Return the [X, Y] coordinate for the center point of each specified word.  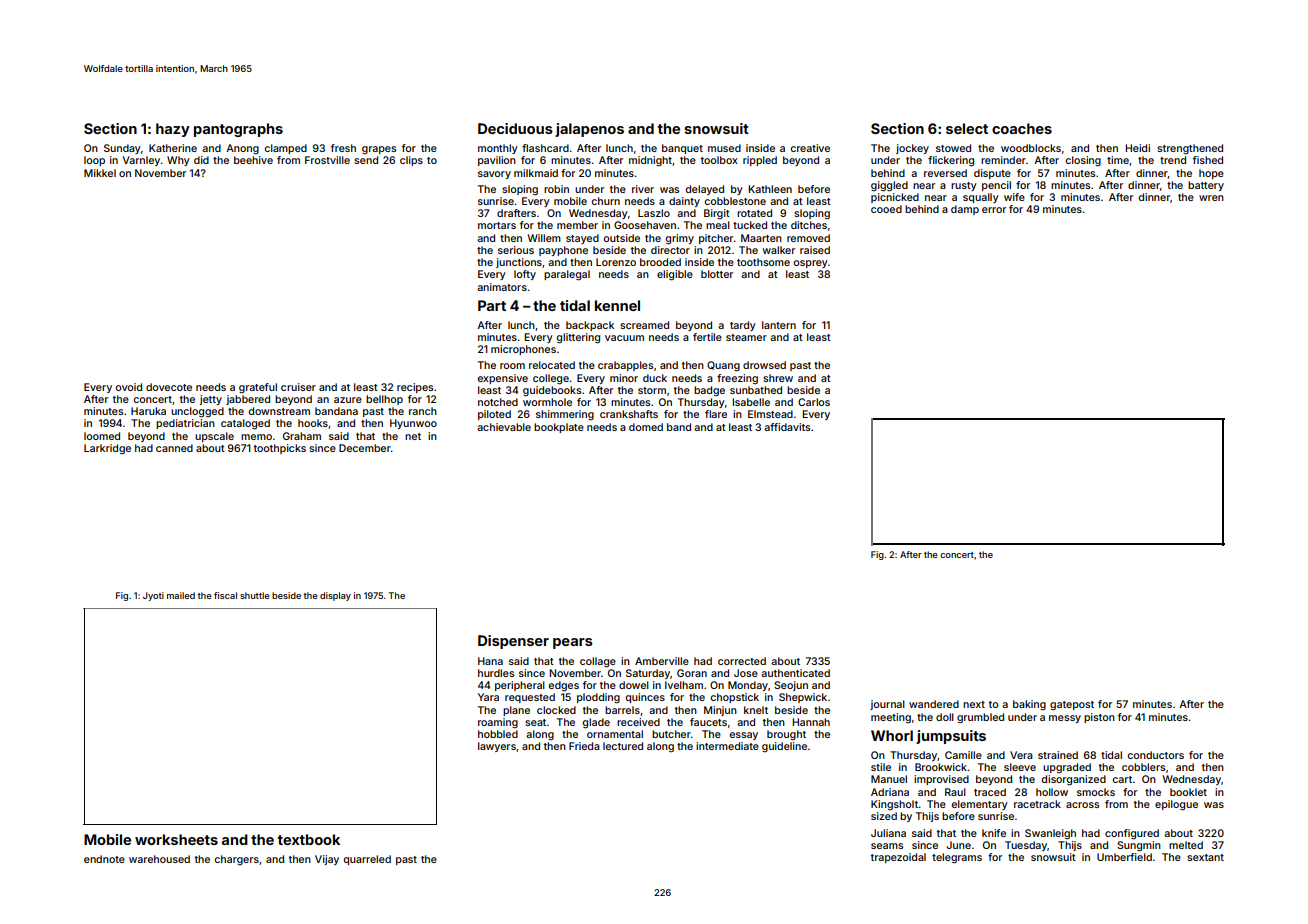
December [365, 448]
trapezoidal [898, 858]
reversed [945, 173]
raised [815, 250]
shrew [778, 378]
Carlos [814, 402]
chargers [237, 860]
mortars [497, 225]
